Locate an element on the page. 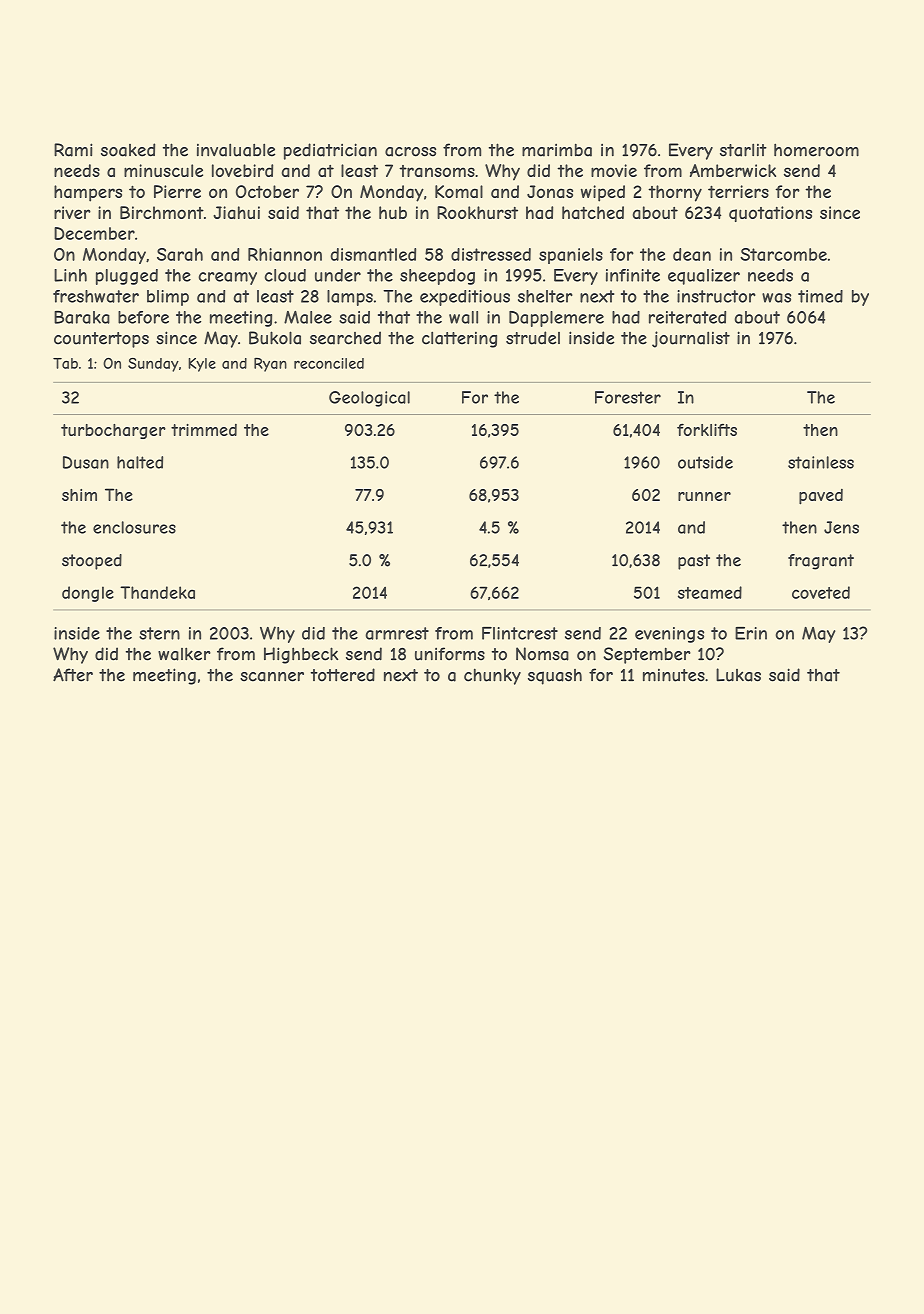 This document has height=1314, width=924. turbocharger is located at coordinates (113, 431).
